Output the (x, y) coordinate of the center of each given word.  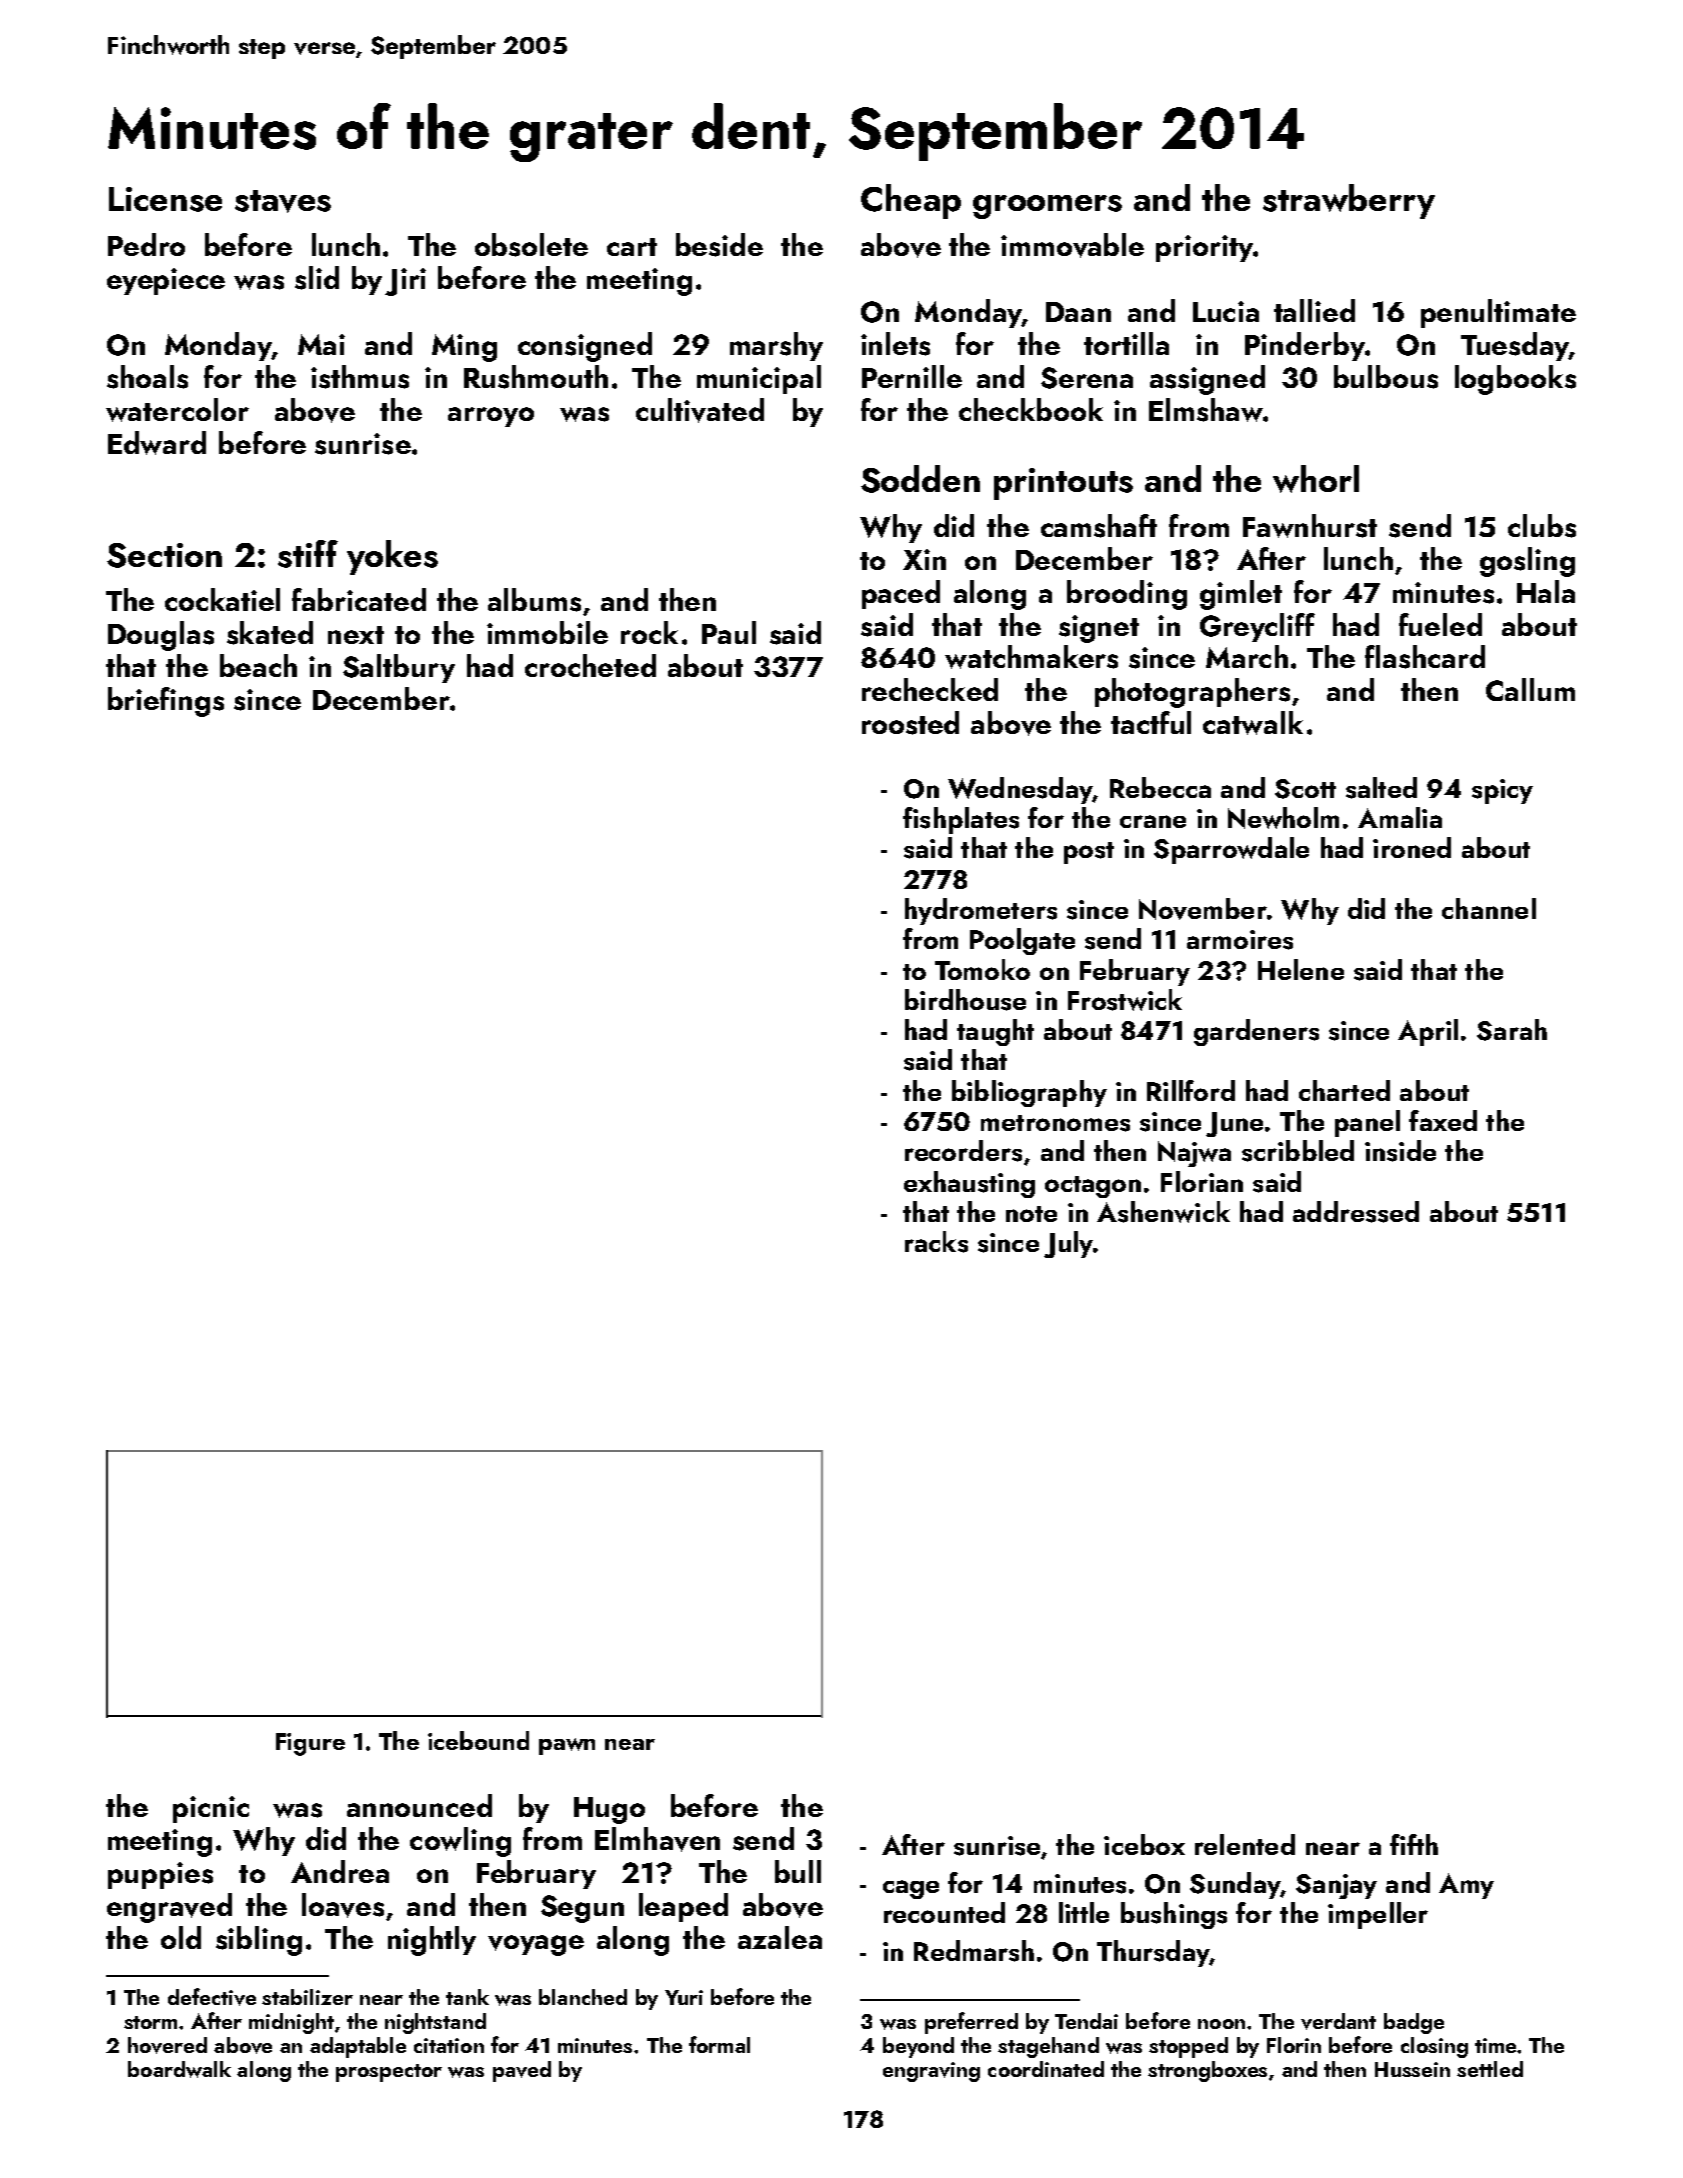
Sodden (920, 479)
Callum (1530, 689)
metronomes (1055, 1123)
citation (449, 2045)
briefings (166, 702)
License (165, 199)
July (1068, 1244)
